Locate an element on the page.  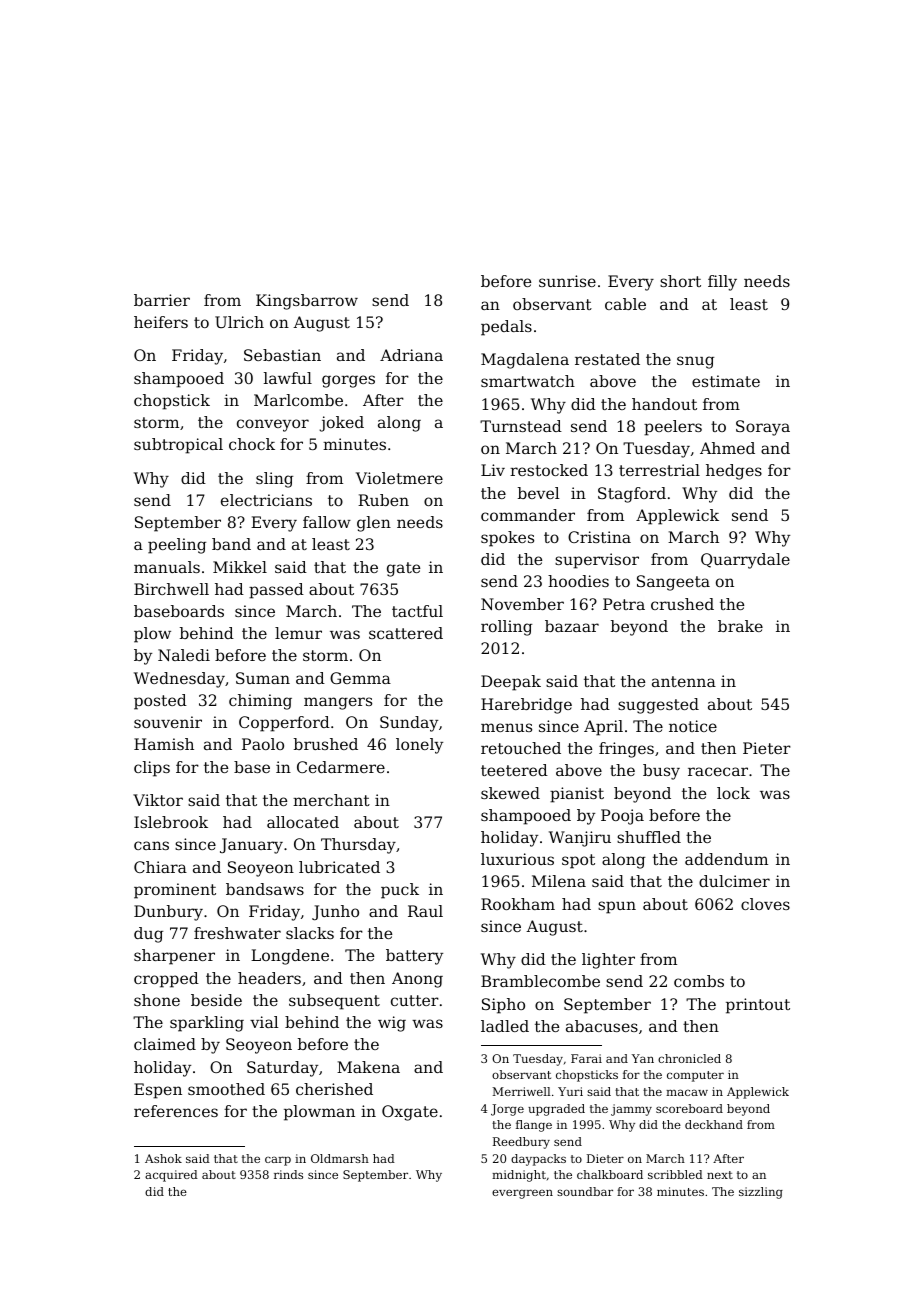
rinds is located at coordinates (288, 1174).
